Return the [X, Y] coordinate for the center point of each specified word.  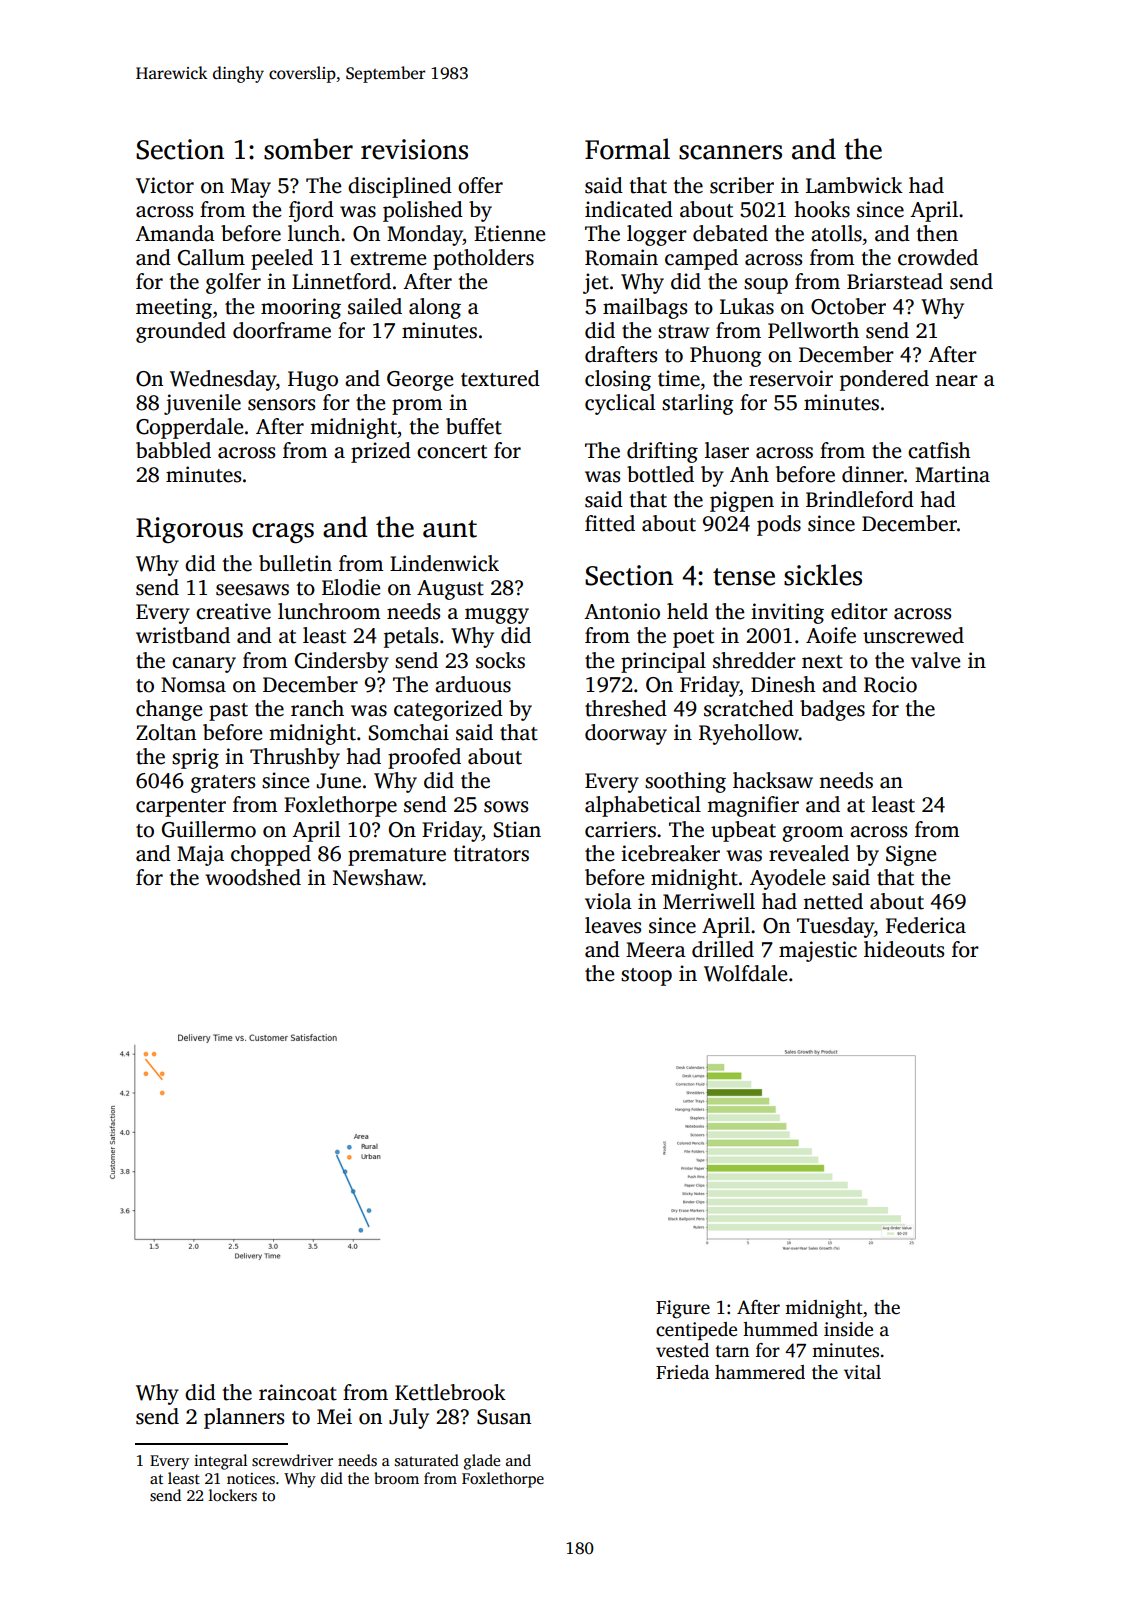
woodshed [253, 877]
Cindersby [342, 662]
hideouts [904, 949]
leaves [613, 925]
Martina [952, 474]
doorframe [282, 330]
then [937, 233]
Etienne [509, 233]
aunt [450, 529]
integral [220, 1462]
